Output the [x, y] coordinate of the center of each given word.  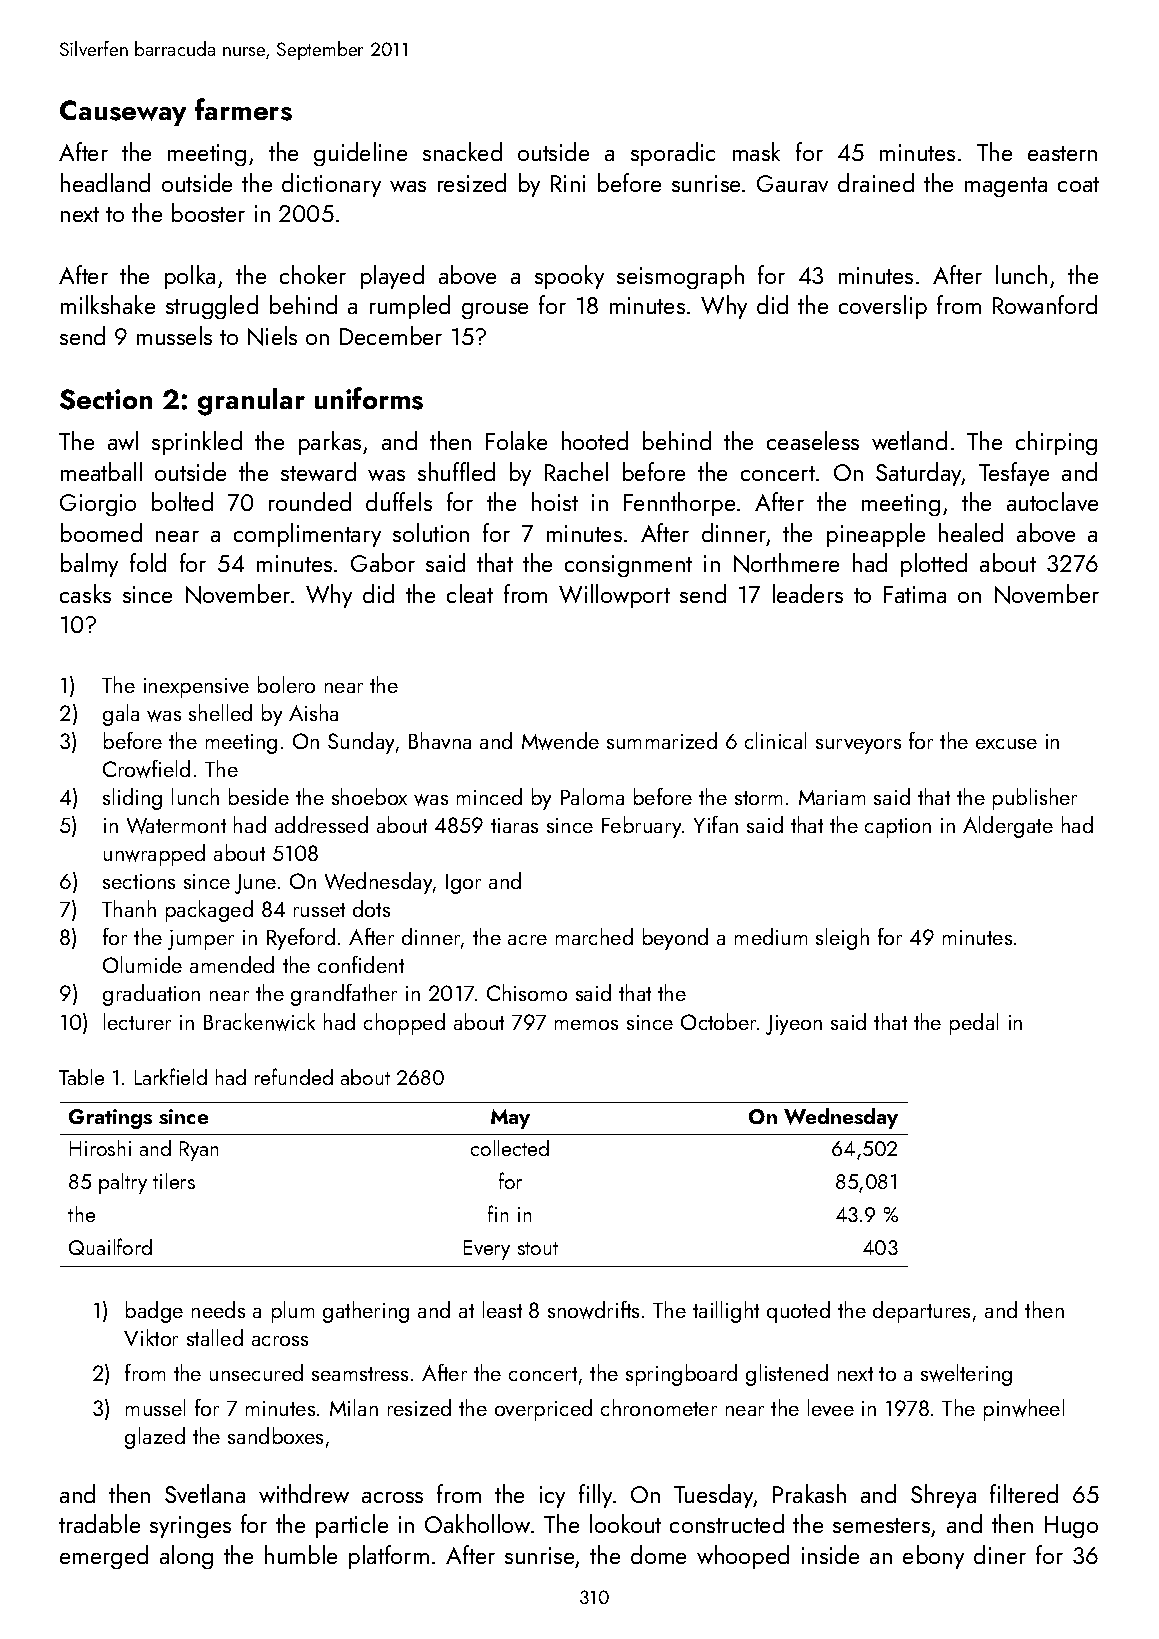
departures [921, 1312]
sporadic [673, 154]
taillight [726, 1312]
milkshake [108, 304]
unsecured [256, 1372]
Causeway [123, 113]
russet [319, 910]
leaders [808, 593]
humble [301, 1554]
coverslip [883, 307]
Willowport [614, 596]
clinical [775, 740]
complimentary [307, 535]
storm [758, 798]
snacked [462, 151]
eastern [1062, 153]
